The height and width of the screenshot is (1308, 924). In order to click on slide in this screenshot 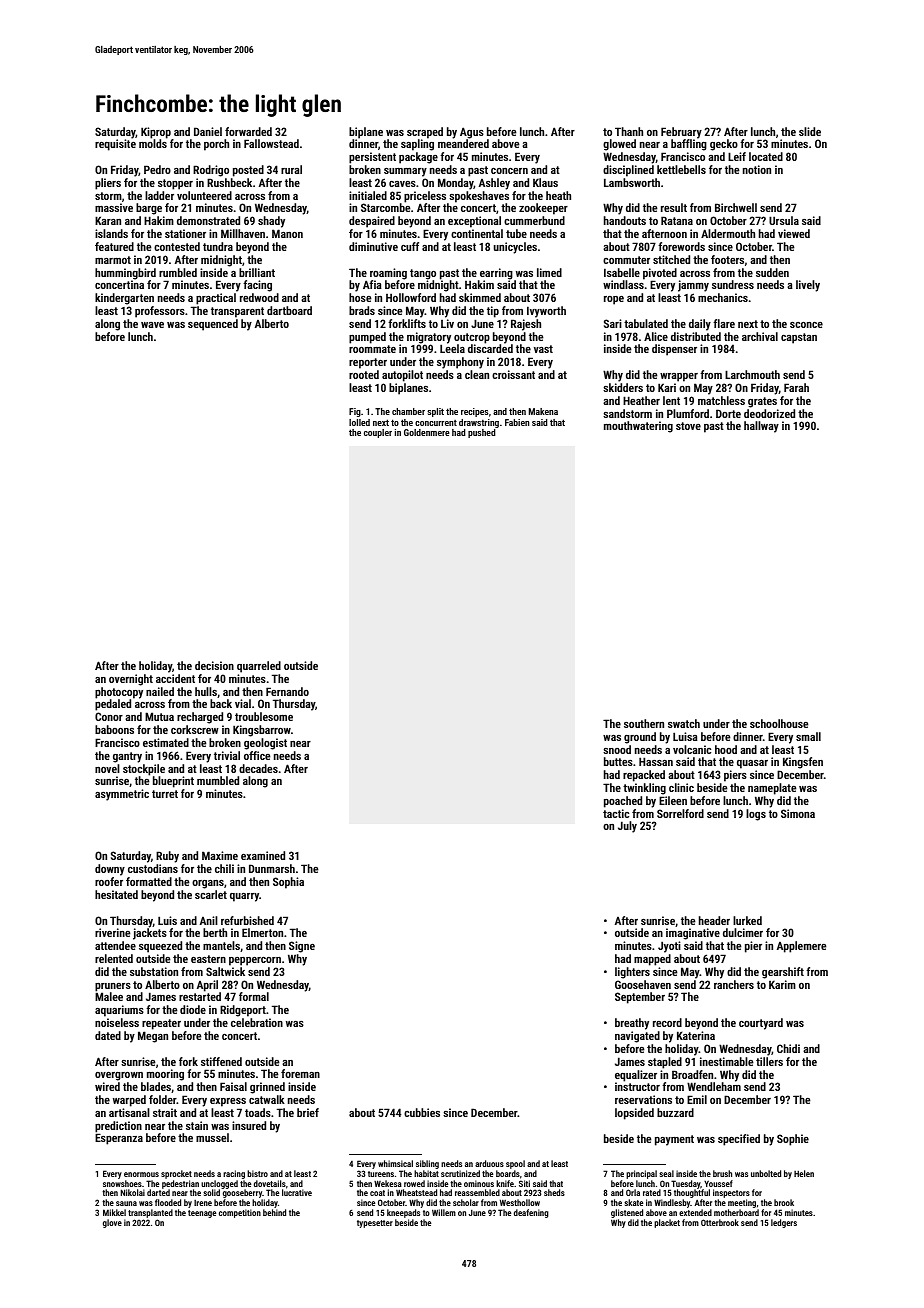, I will do `click(810, 131)`.
